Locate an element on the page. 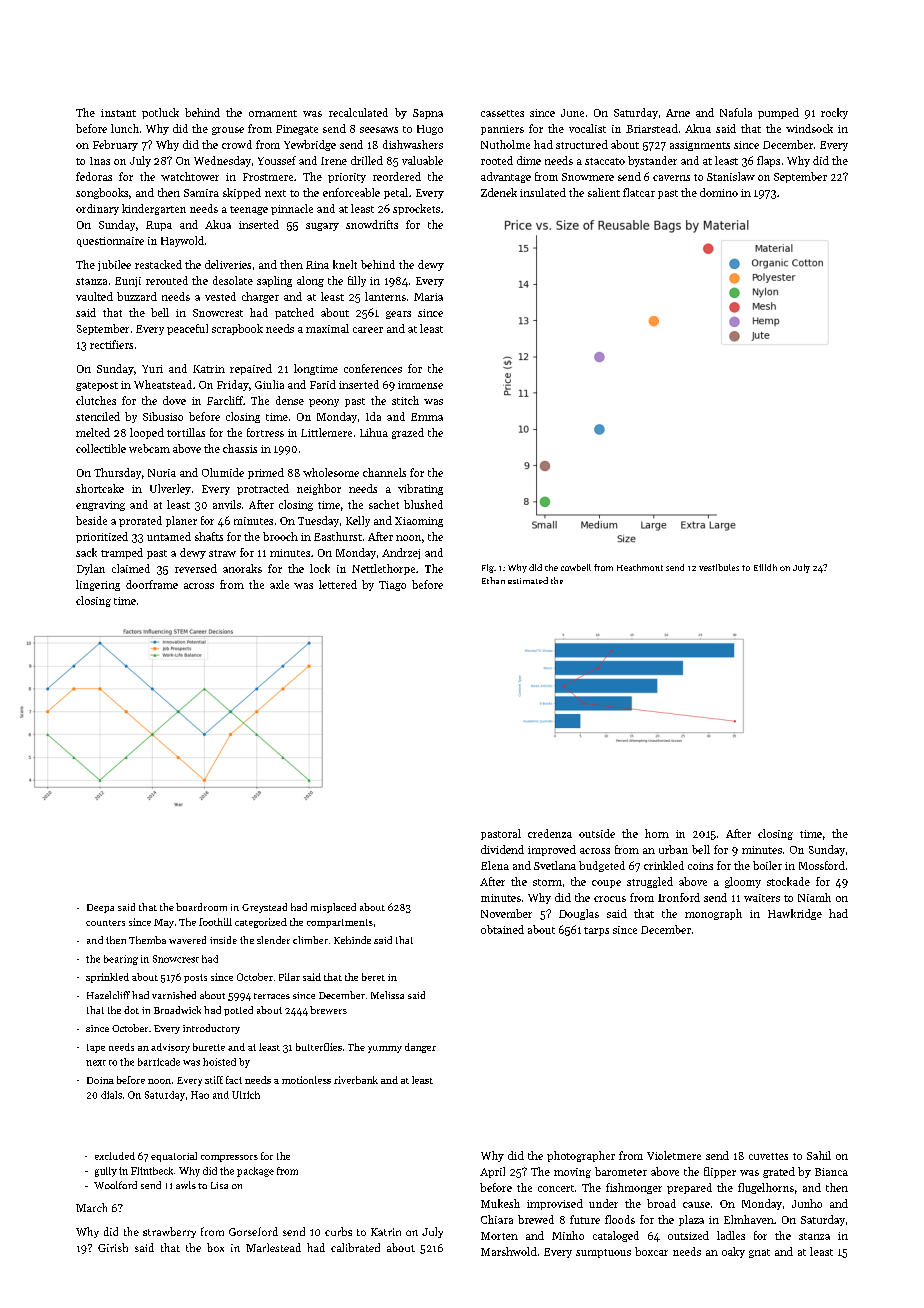  credenza is located at coordinates (550, 833).
